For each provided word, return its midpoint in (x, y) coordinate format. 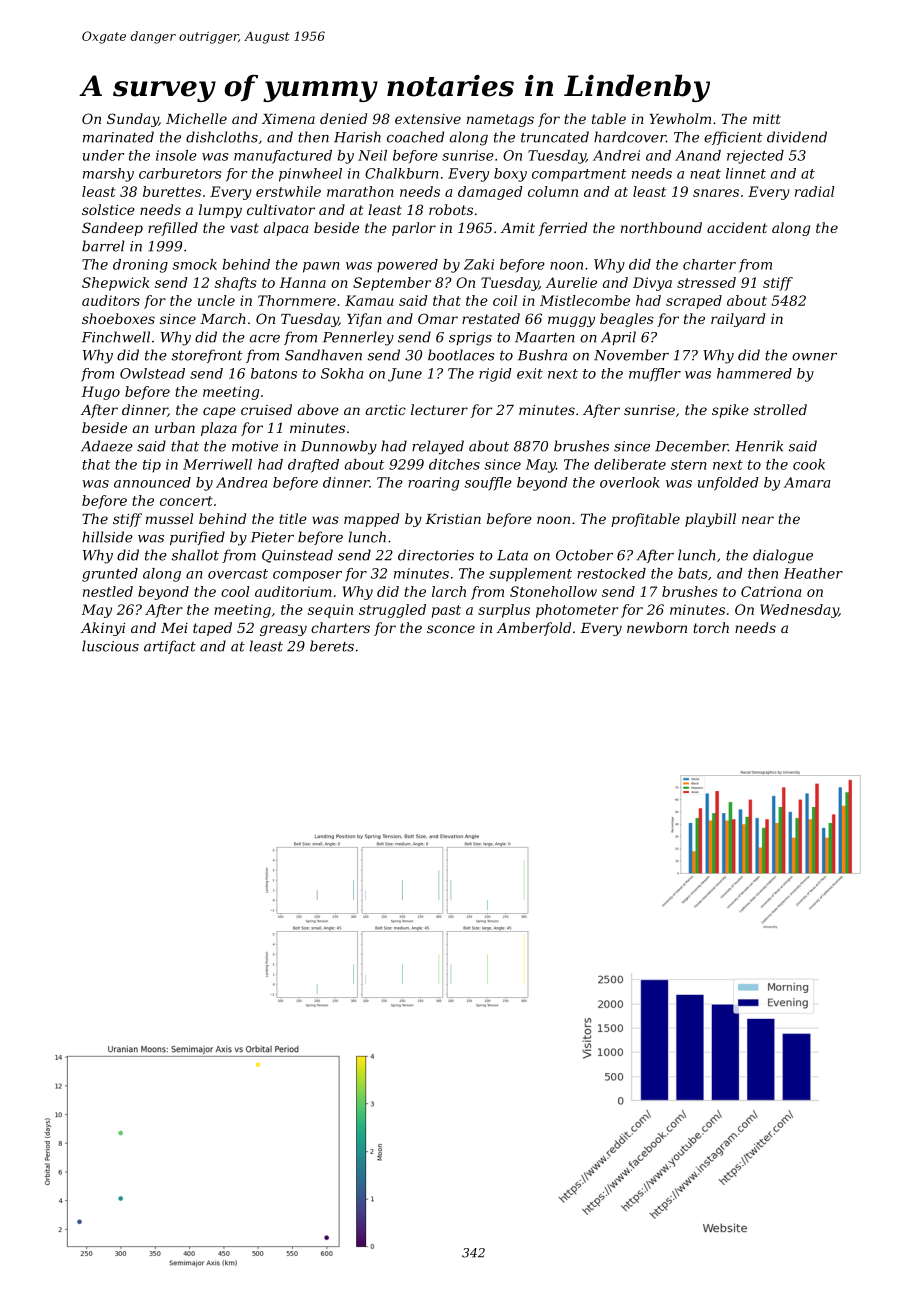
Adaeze (107, 446)
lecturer (439, 409)
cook (809, 464)
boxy (510, 175)
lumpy (220, 211)
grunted (110, 575)
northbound (661, 227)
